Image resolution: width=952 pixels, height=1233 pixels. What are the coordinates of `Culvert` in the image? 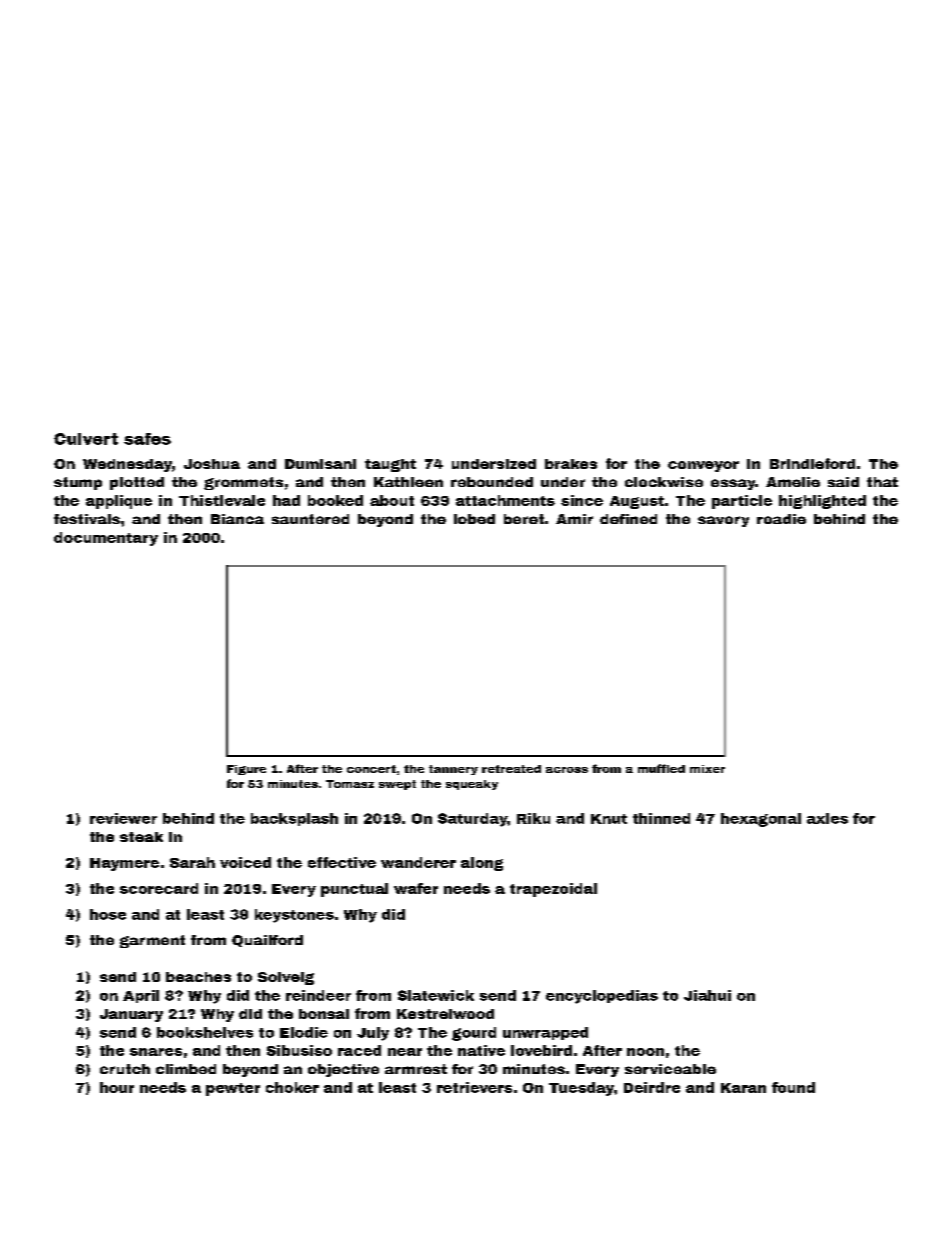 It's located at (86, 439).
